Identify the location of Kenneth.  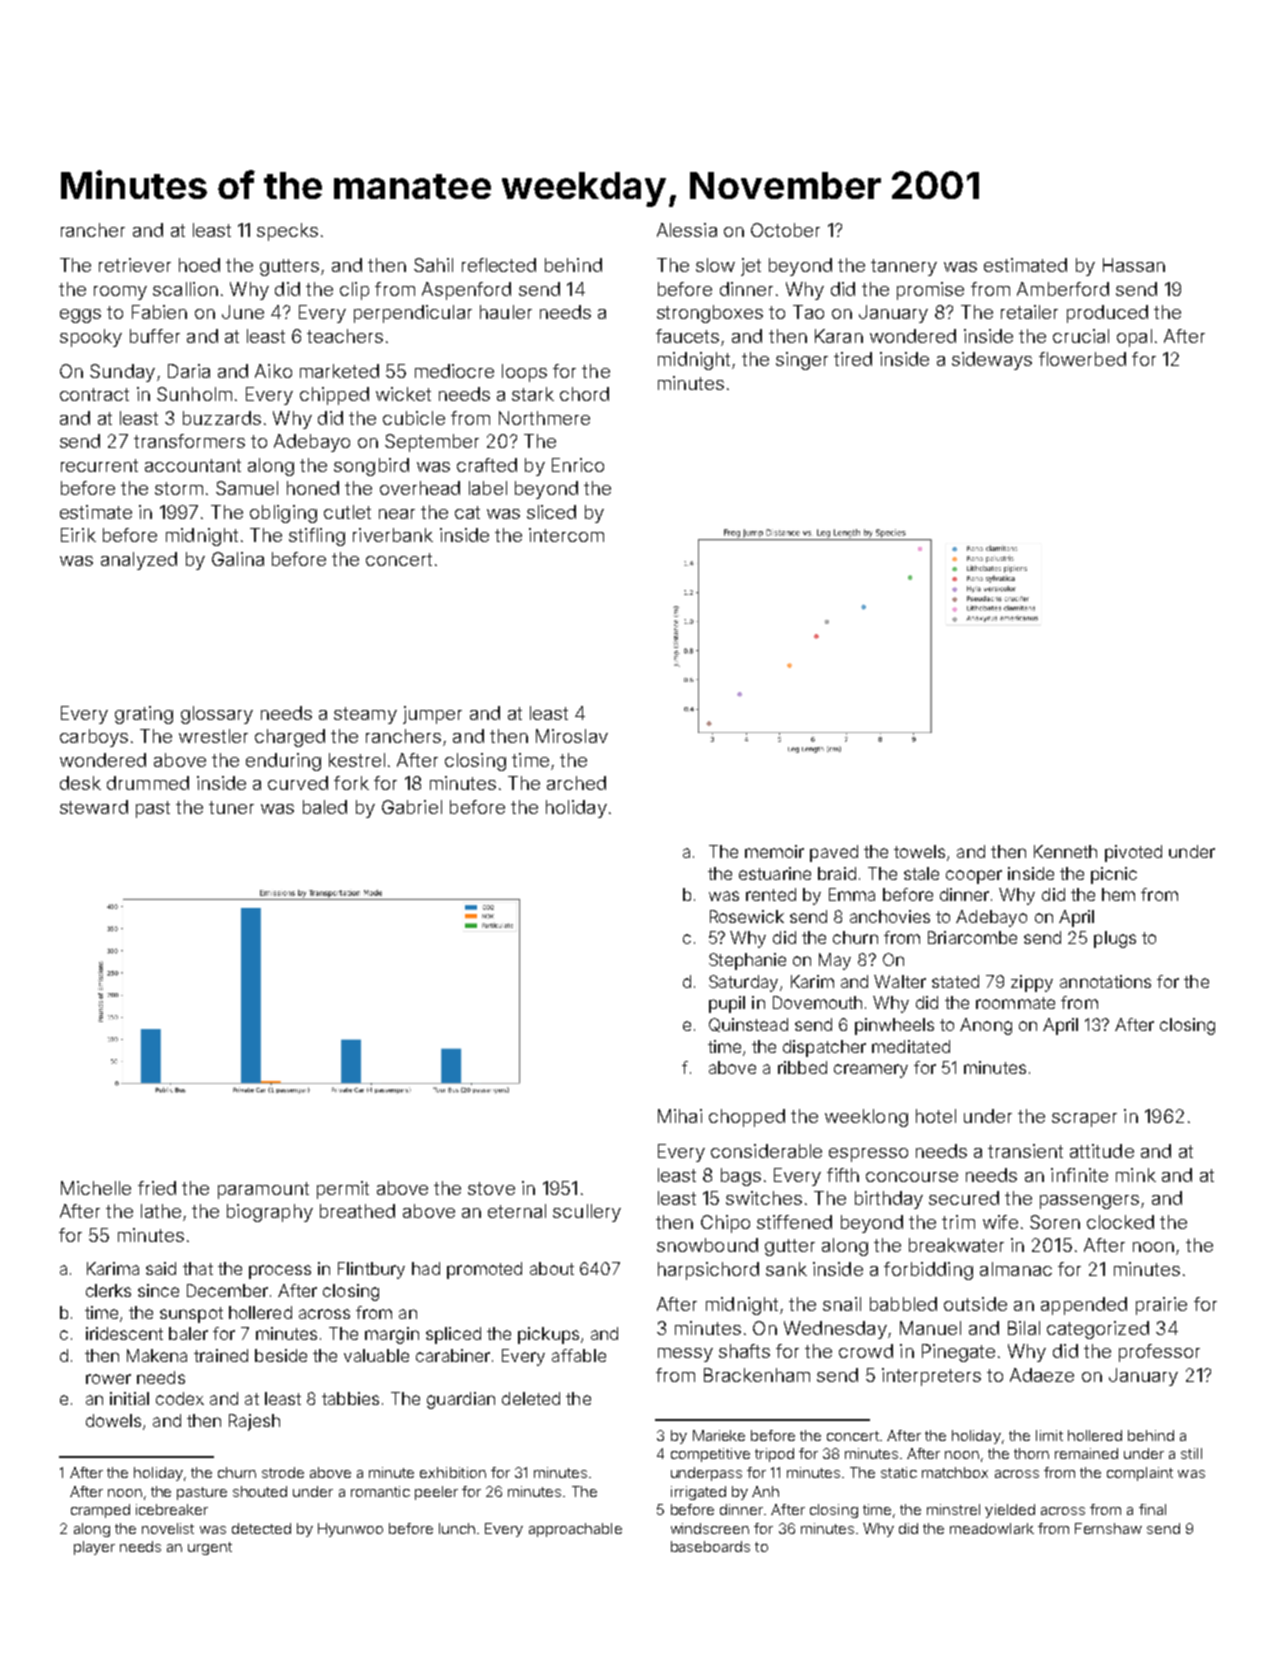
(1065, 851).
